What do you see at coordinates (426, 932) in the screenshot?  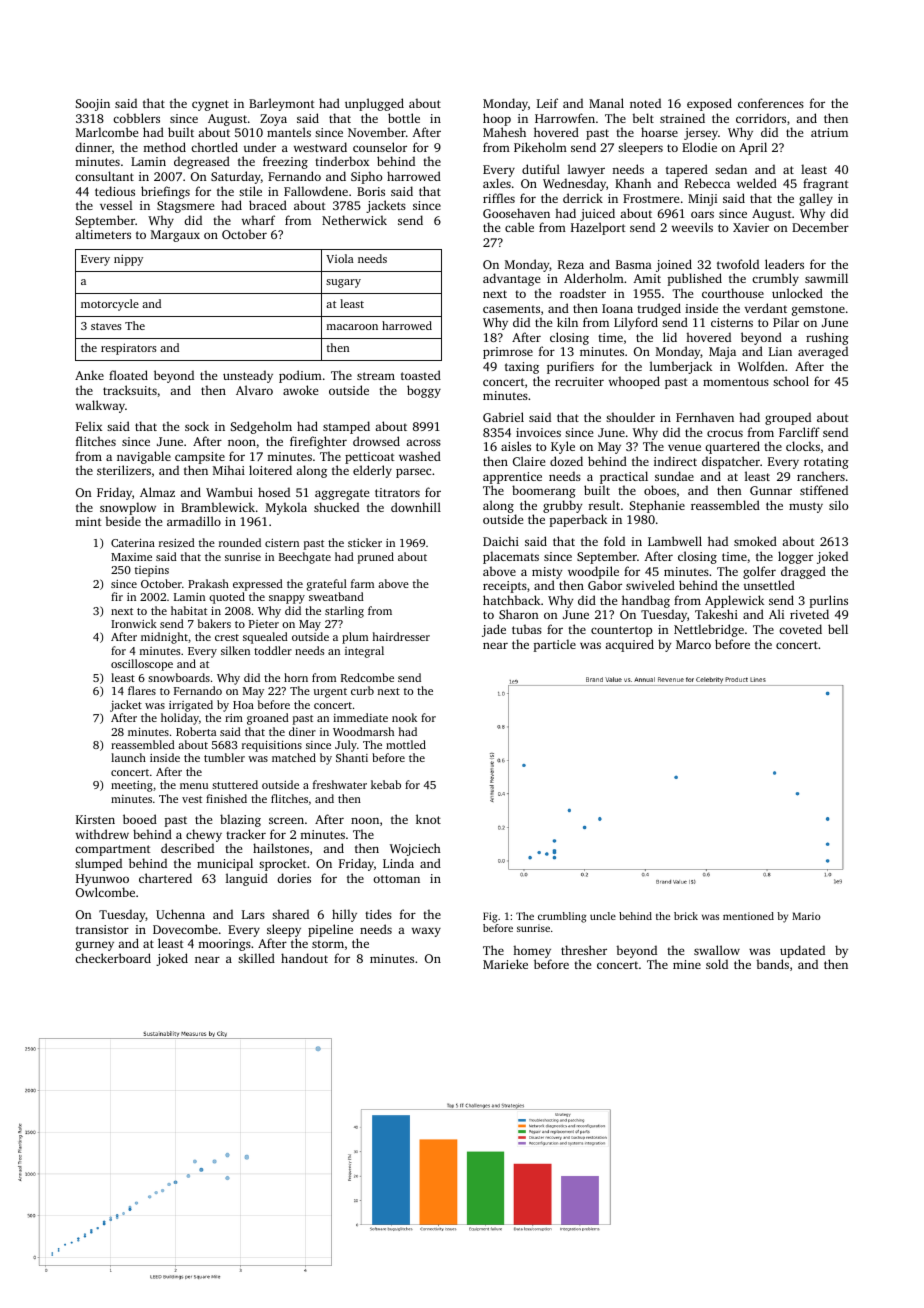 I see `waxy` at bounding box center [426, 932].
